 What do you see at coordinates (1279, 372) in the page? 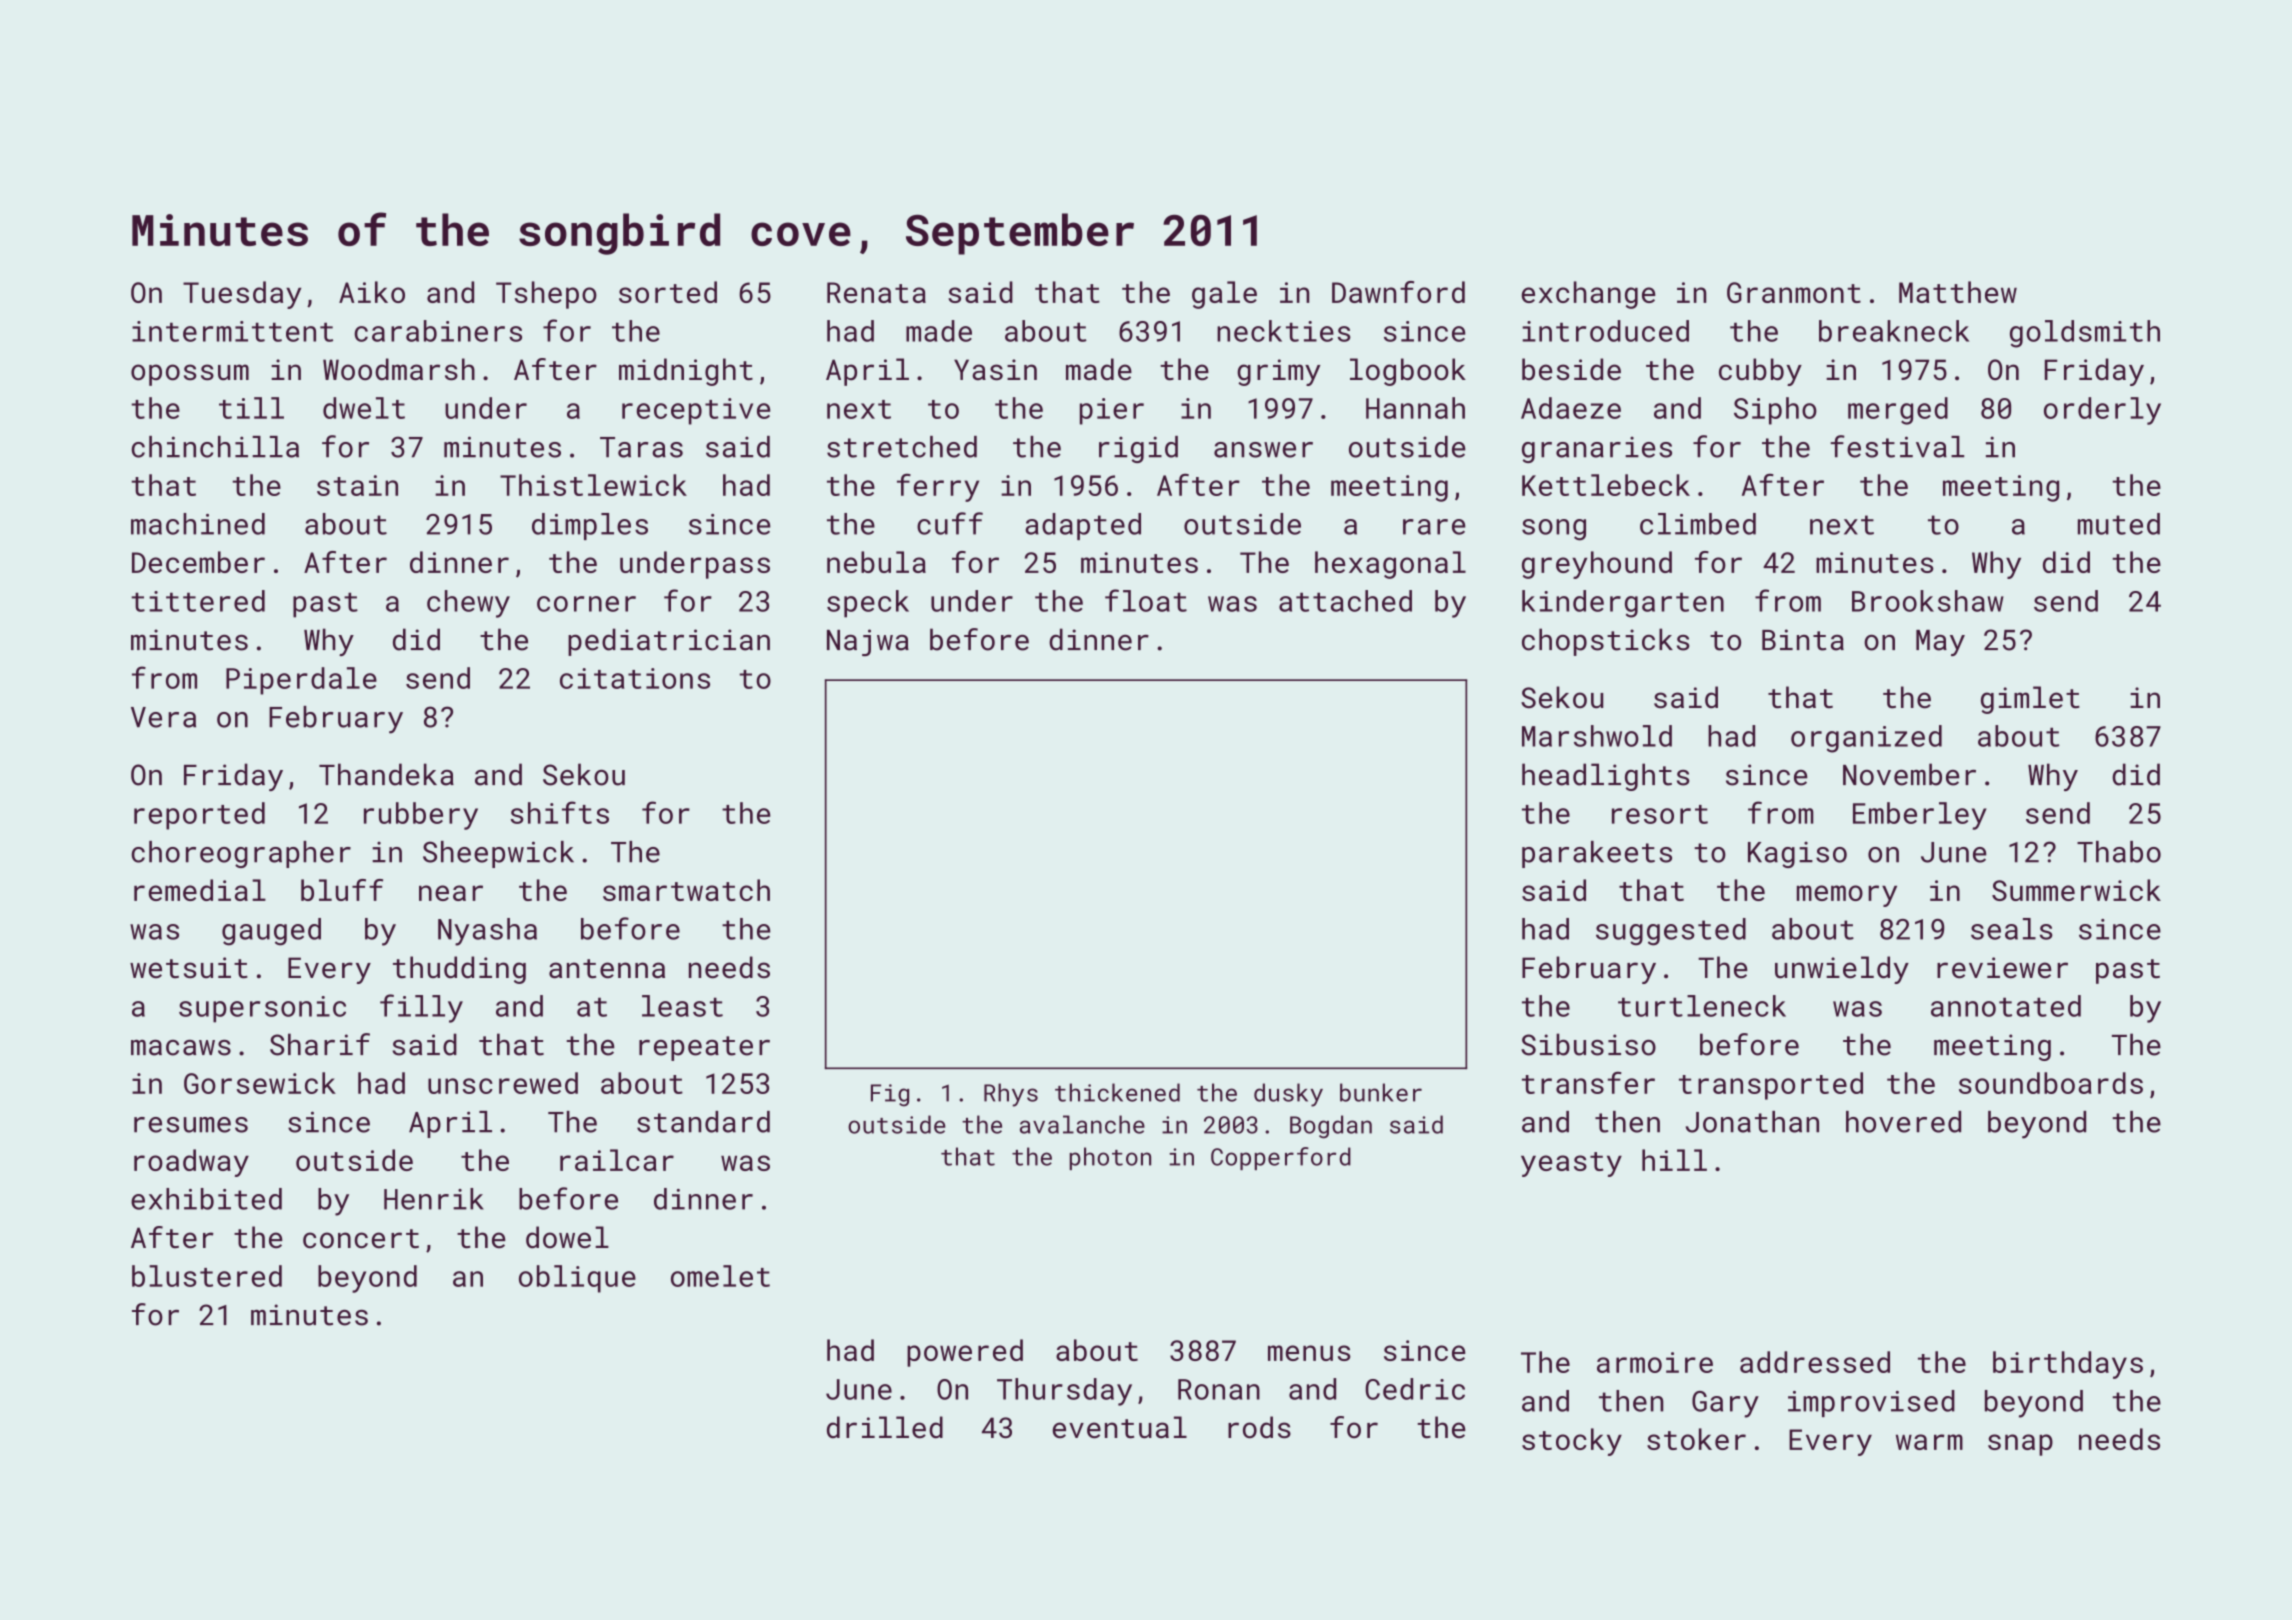
I see `grimy` at bounding box center [1279, 372].
